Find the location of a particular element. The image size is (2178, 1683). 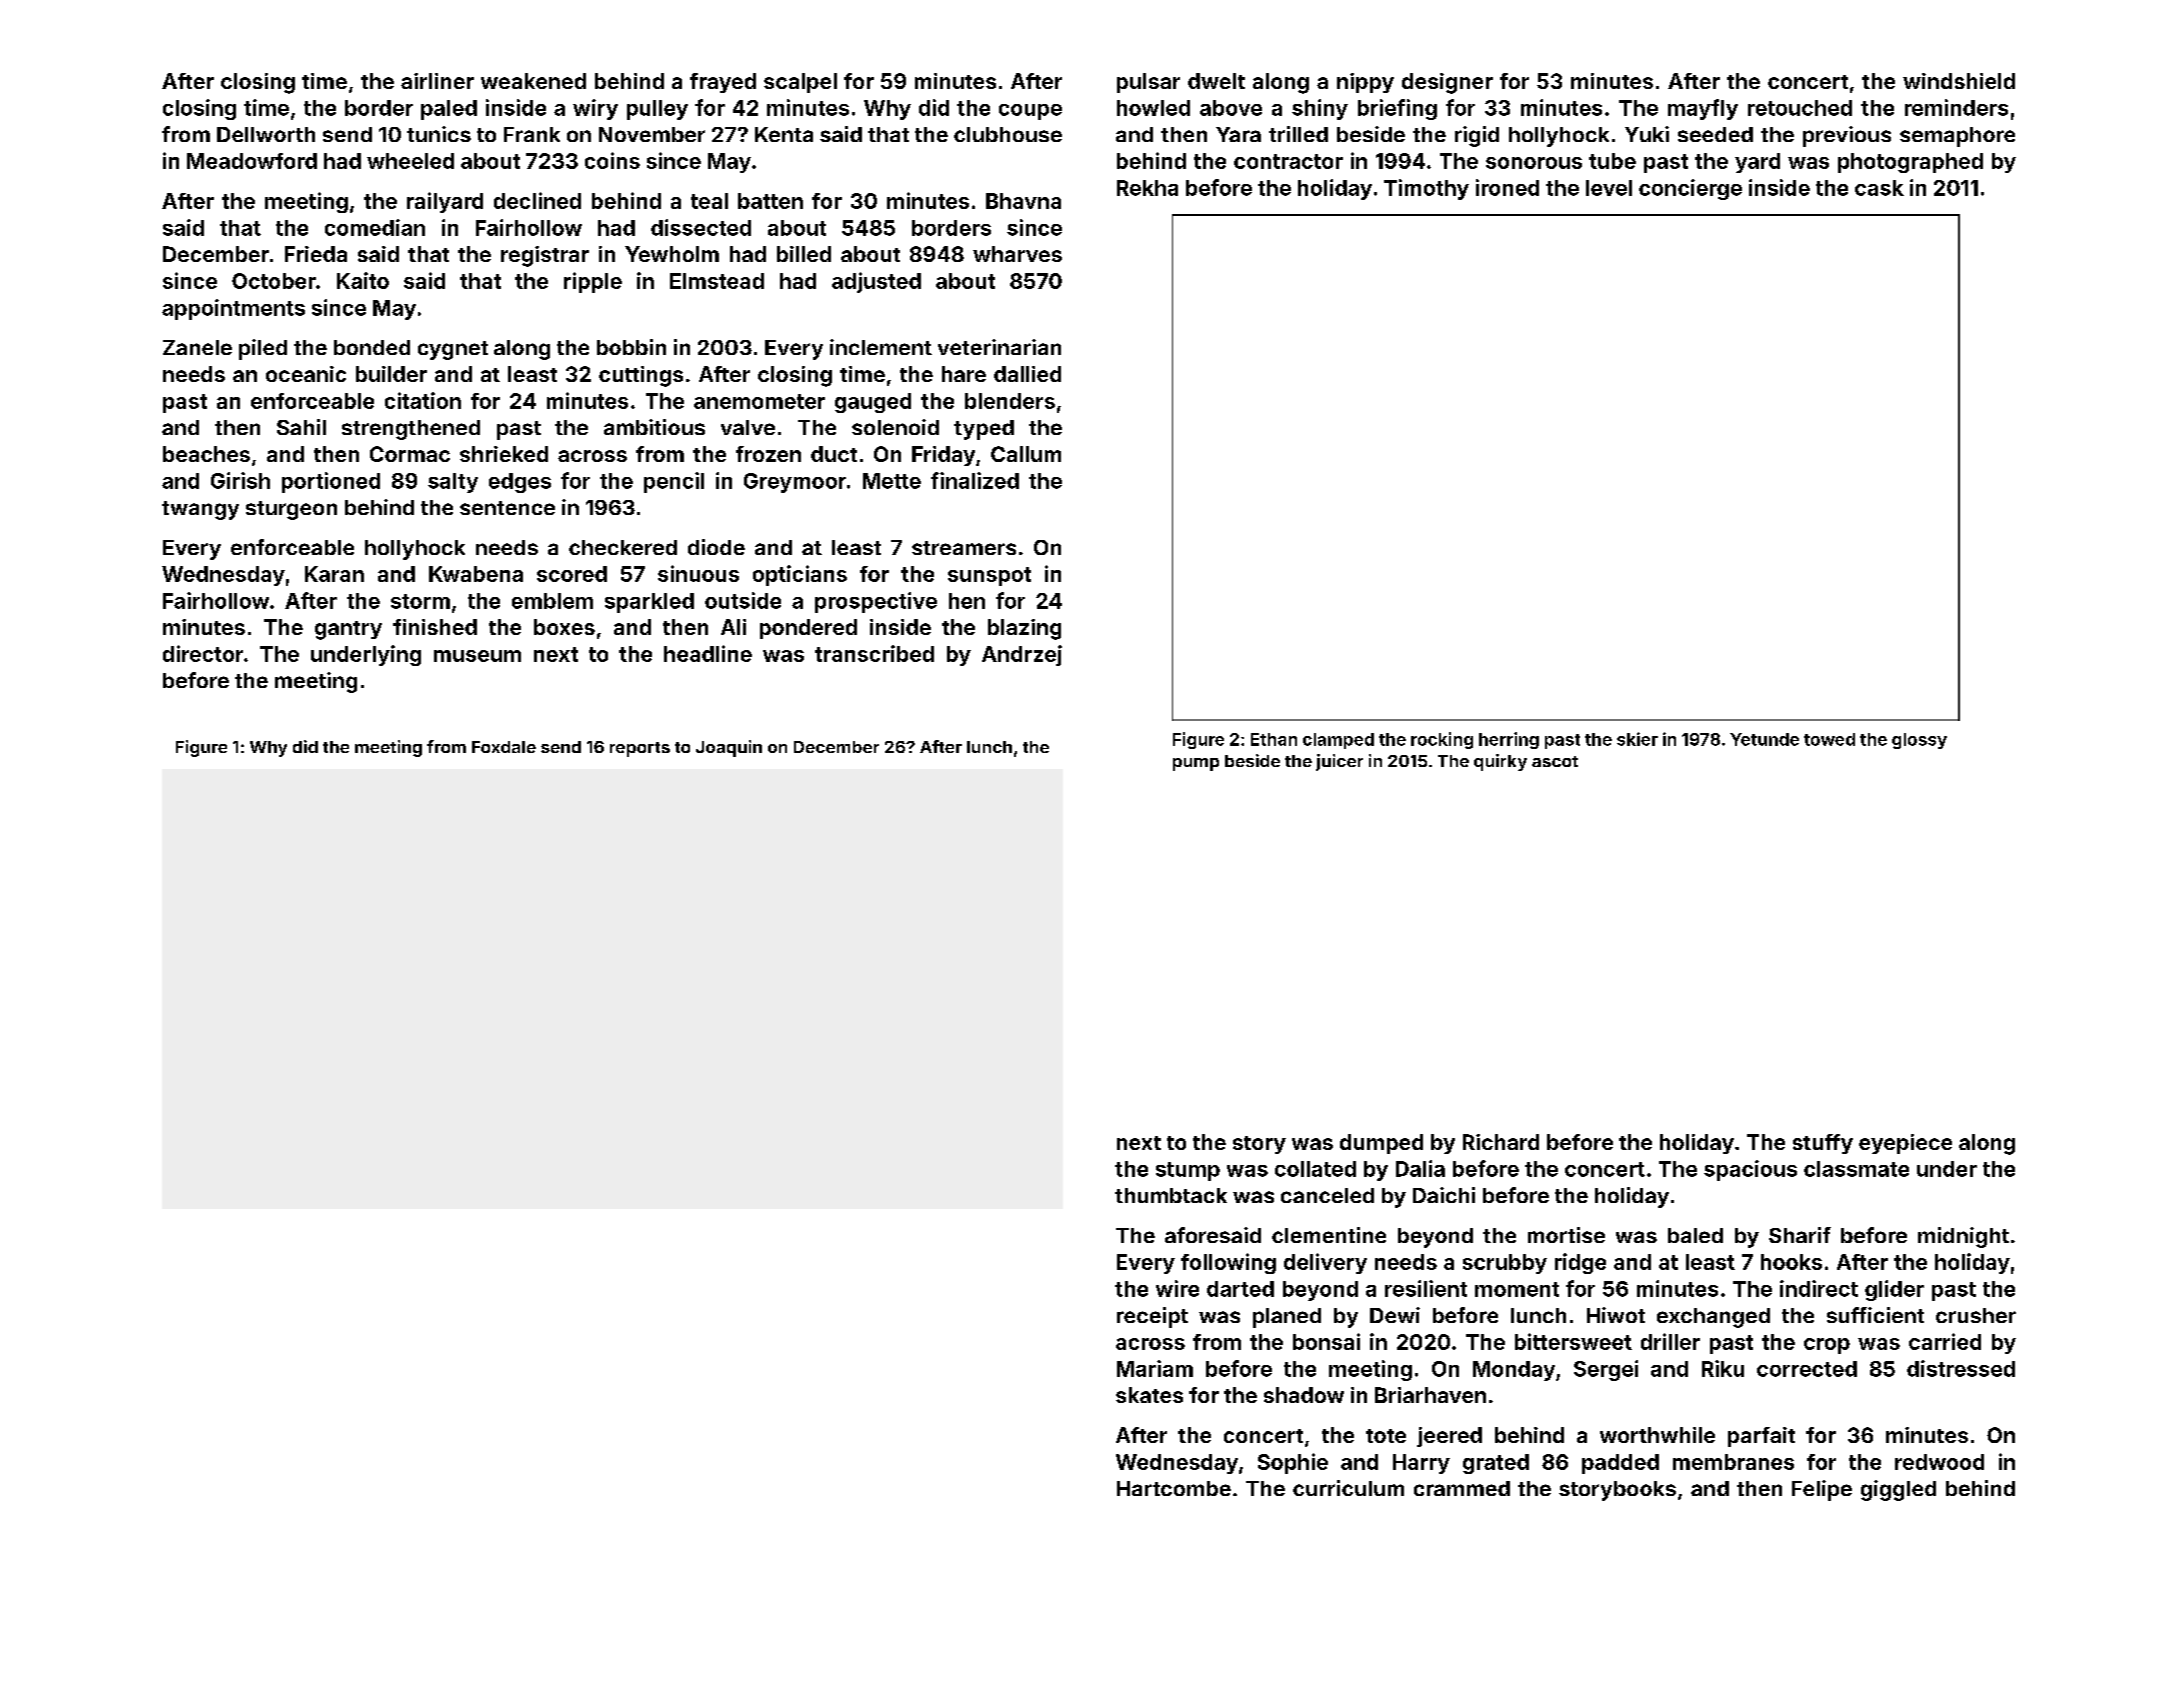

eyepiece is located at coordinates (1905, 1144).
